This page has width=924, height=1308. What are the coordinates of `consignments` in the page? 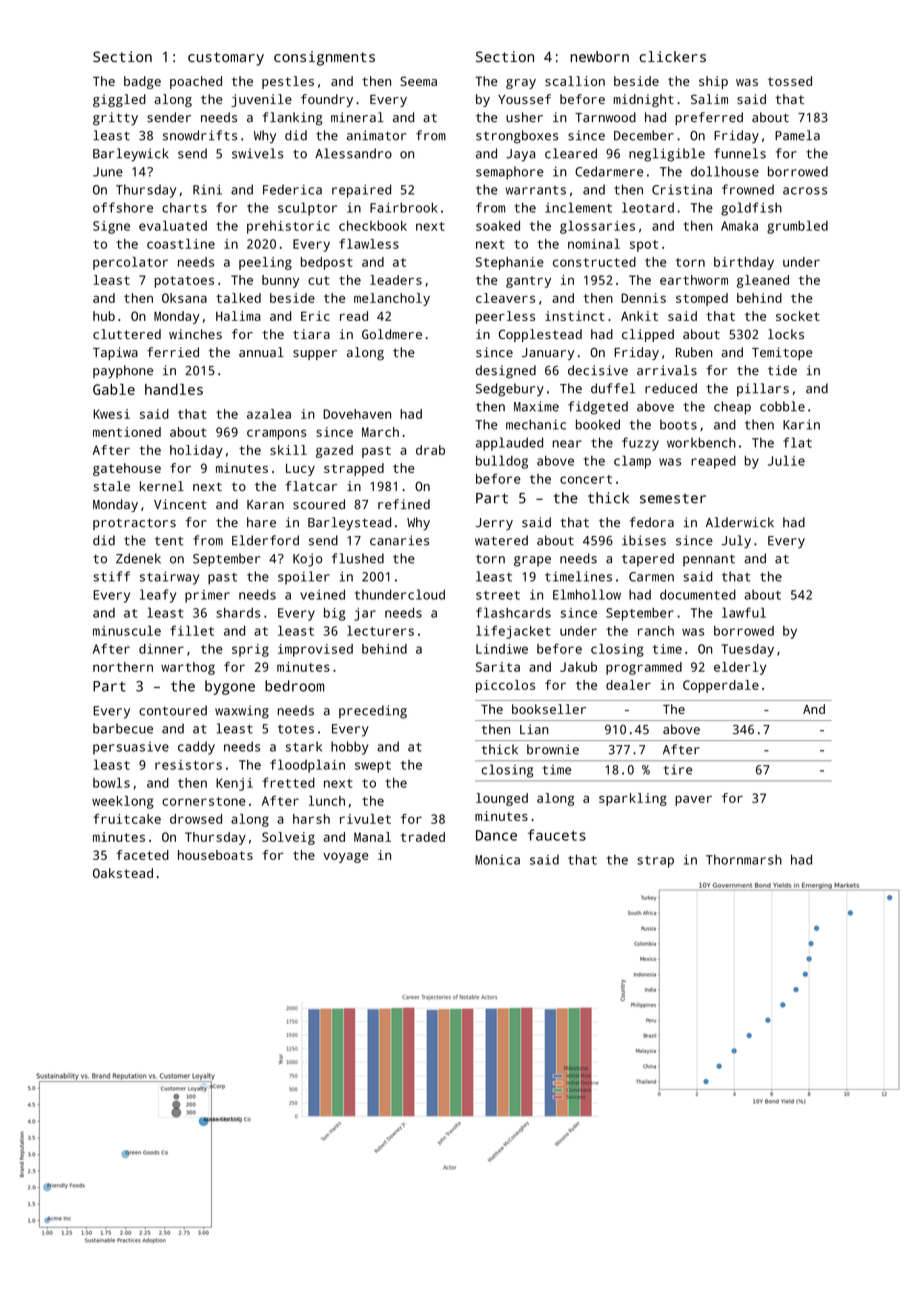 It's located at (324, 58).
